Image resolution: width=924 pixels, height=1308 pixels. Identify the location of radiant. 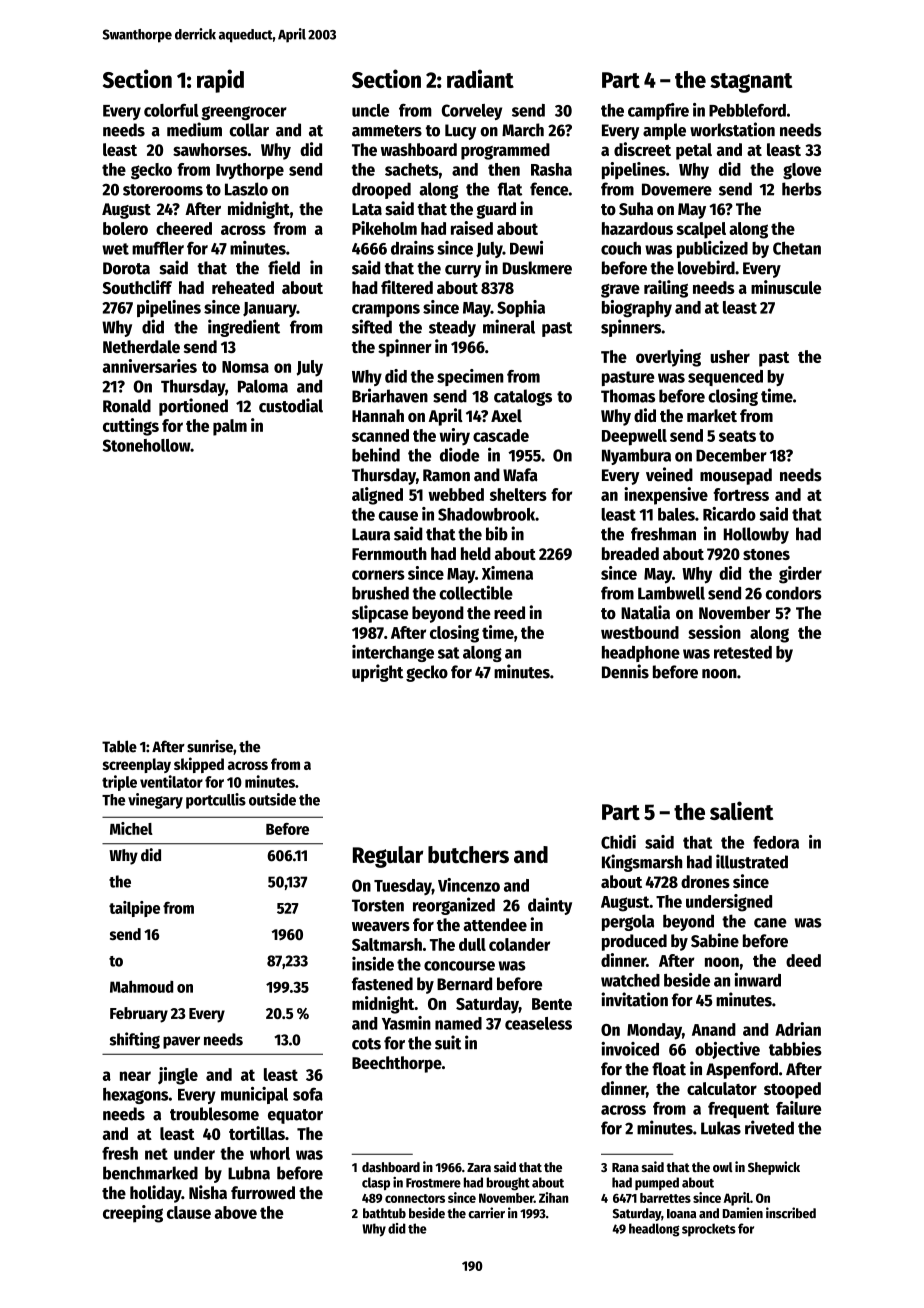
(480, 78).
